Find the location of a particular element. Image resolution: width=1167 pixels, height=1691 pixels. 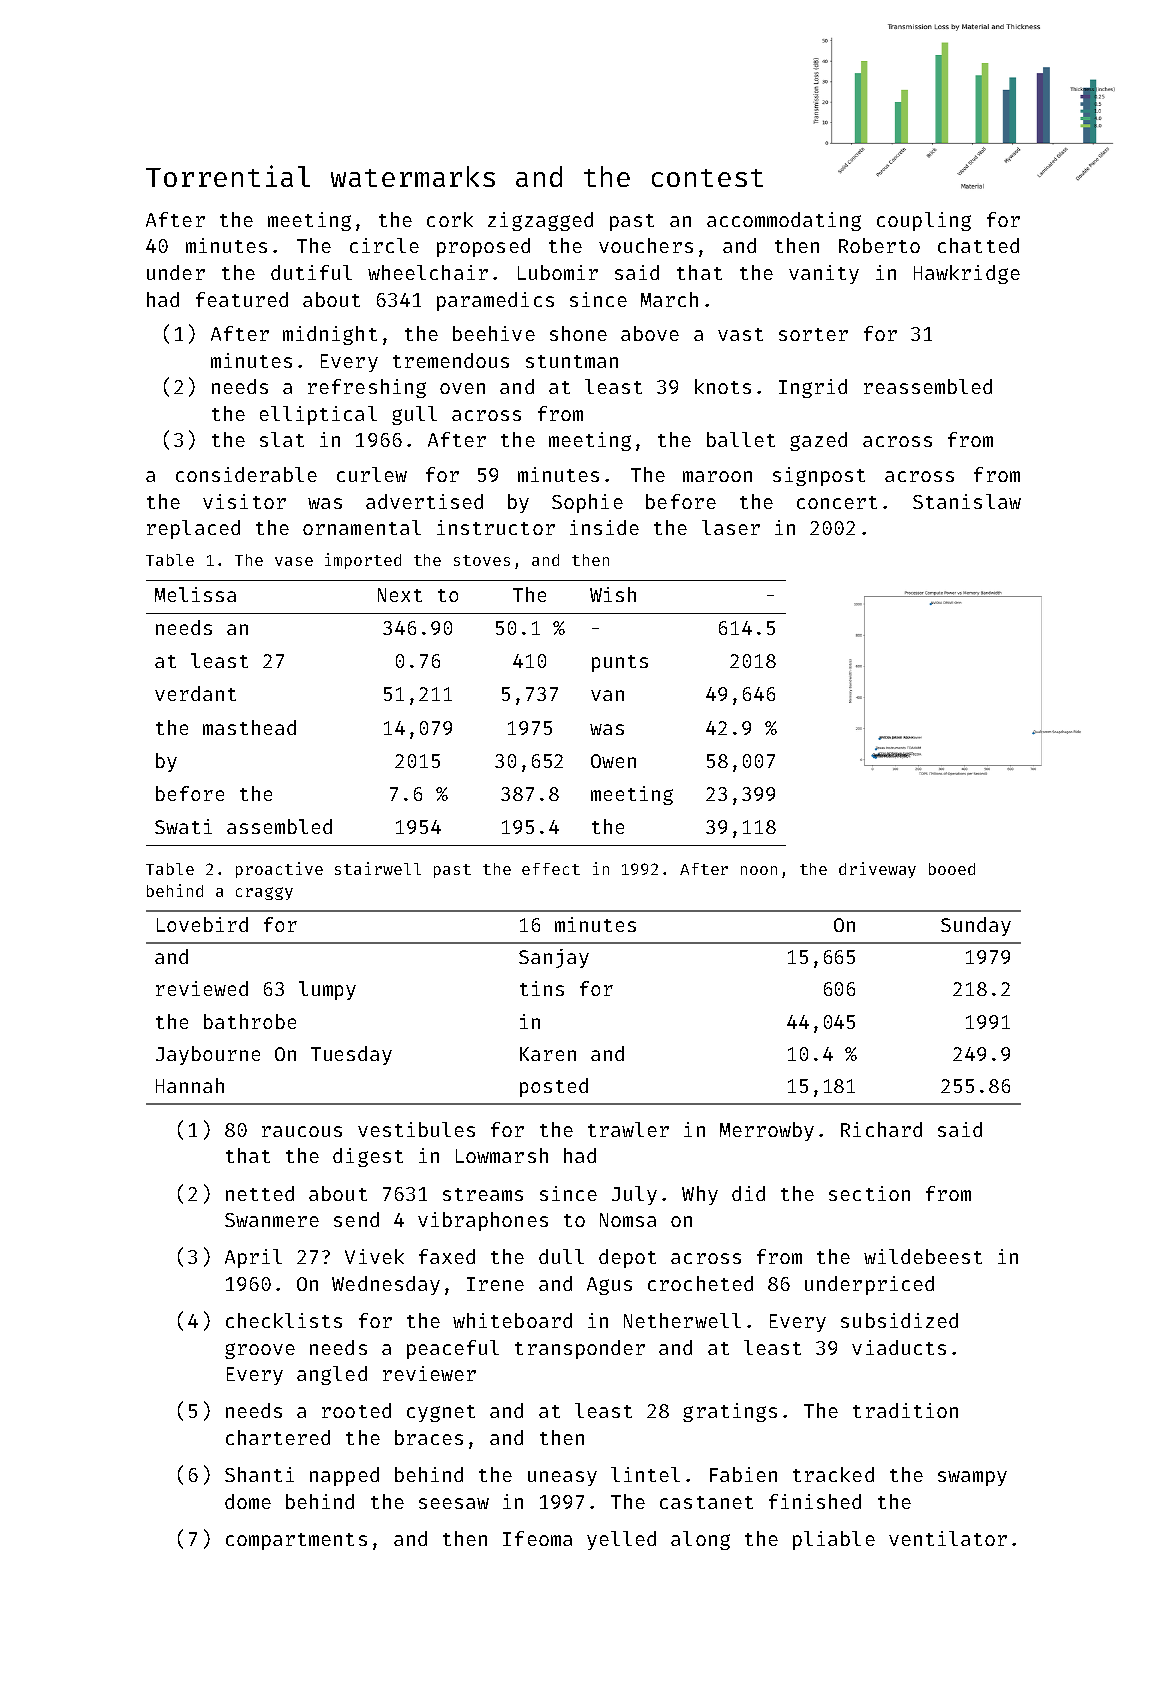

along is located at coordinates (700, 1540).
